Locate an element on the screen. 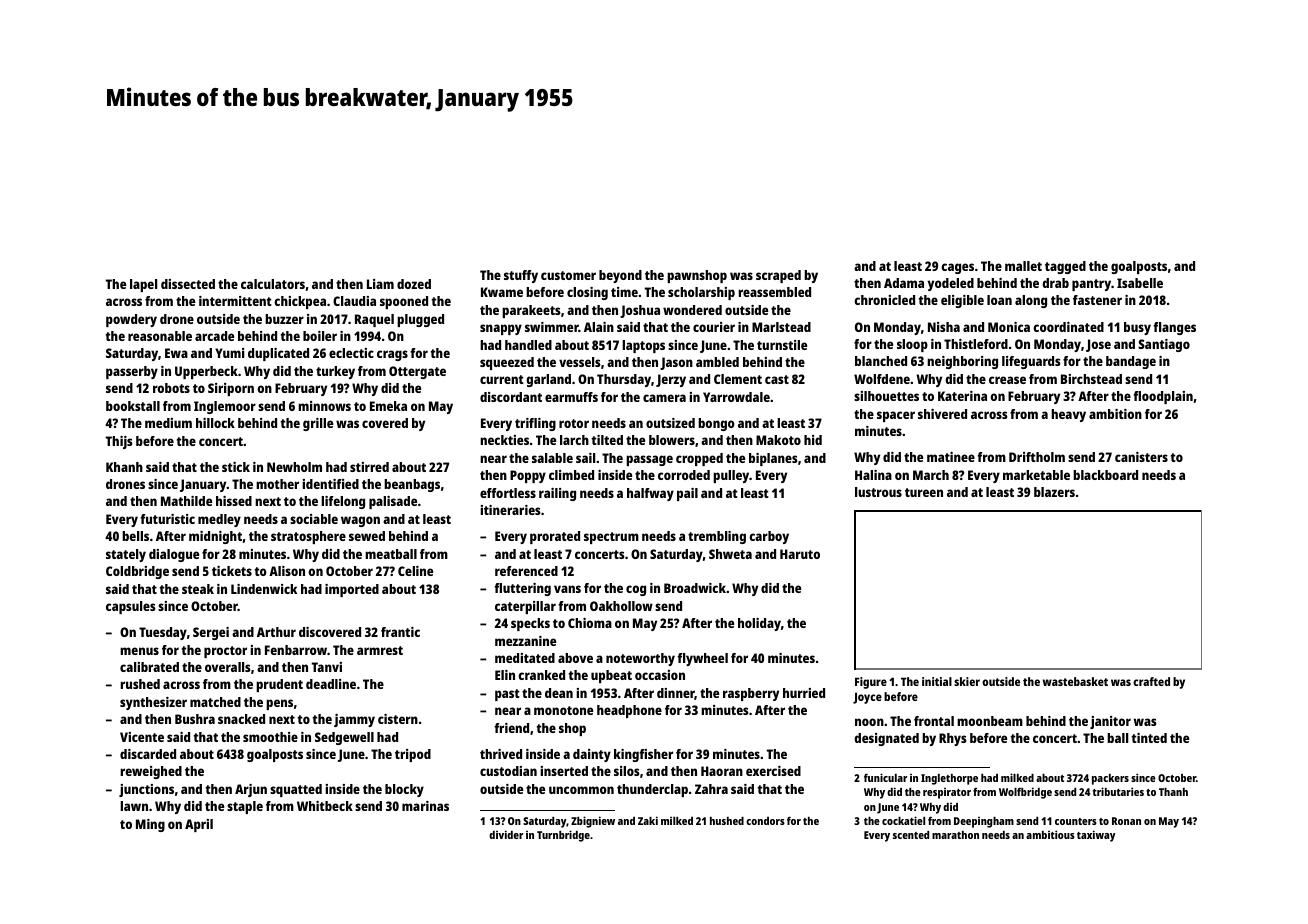  Yarrowdale is located at coordinates (736, 397).
